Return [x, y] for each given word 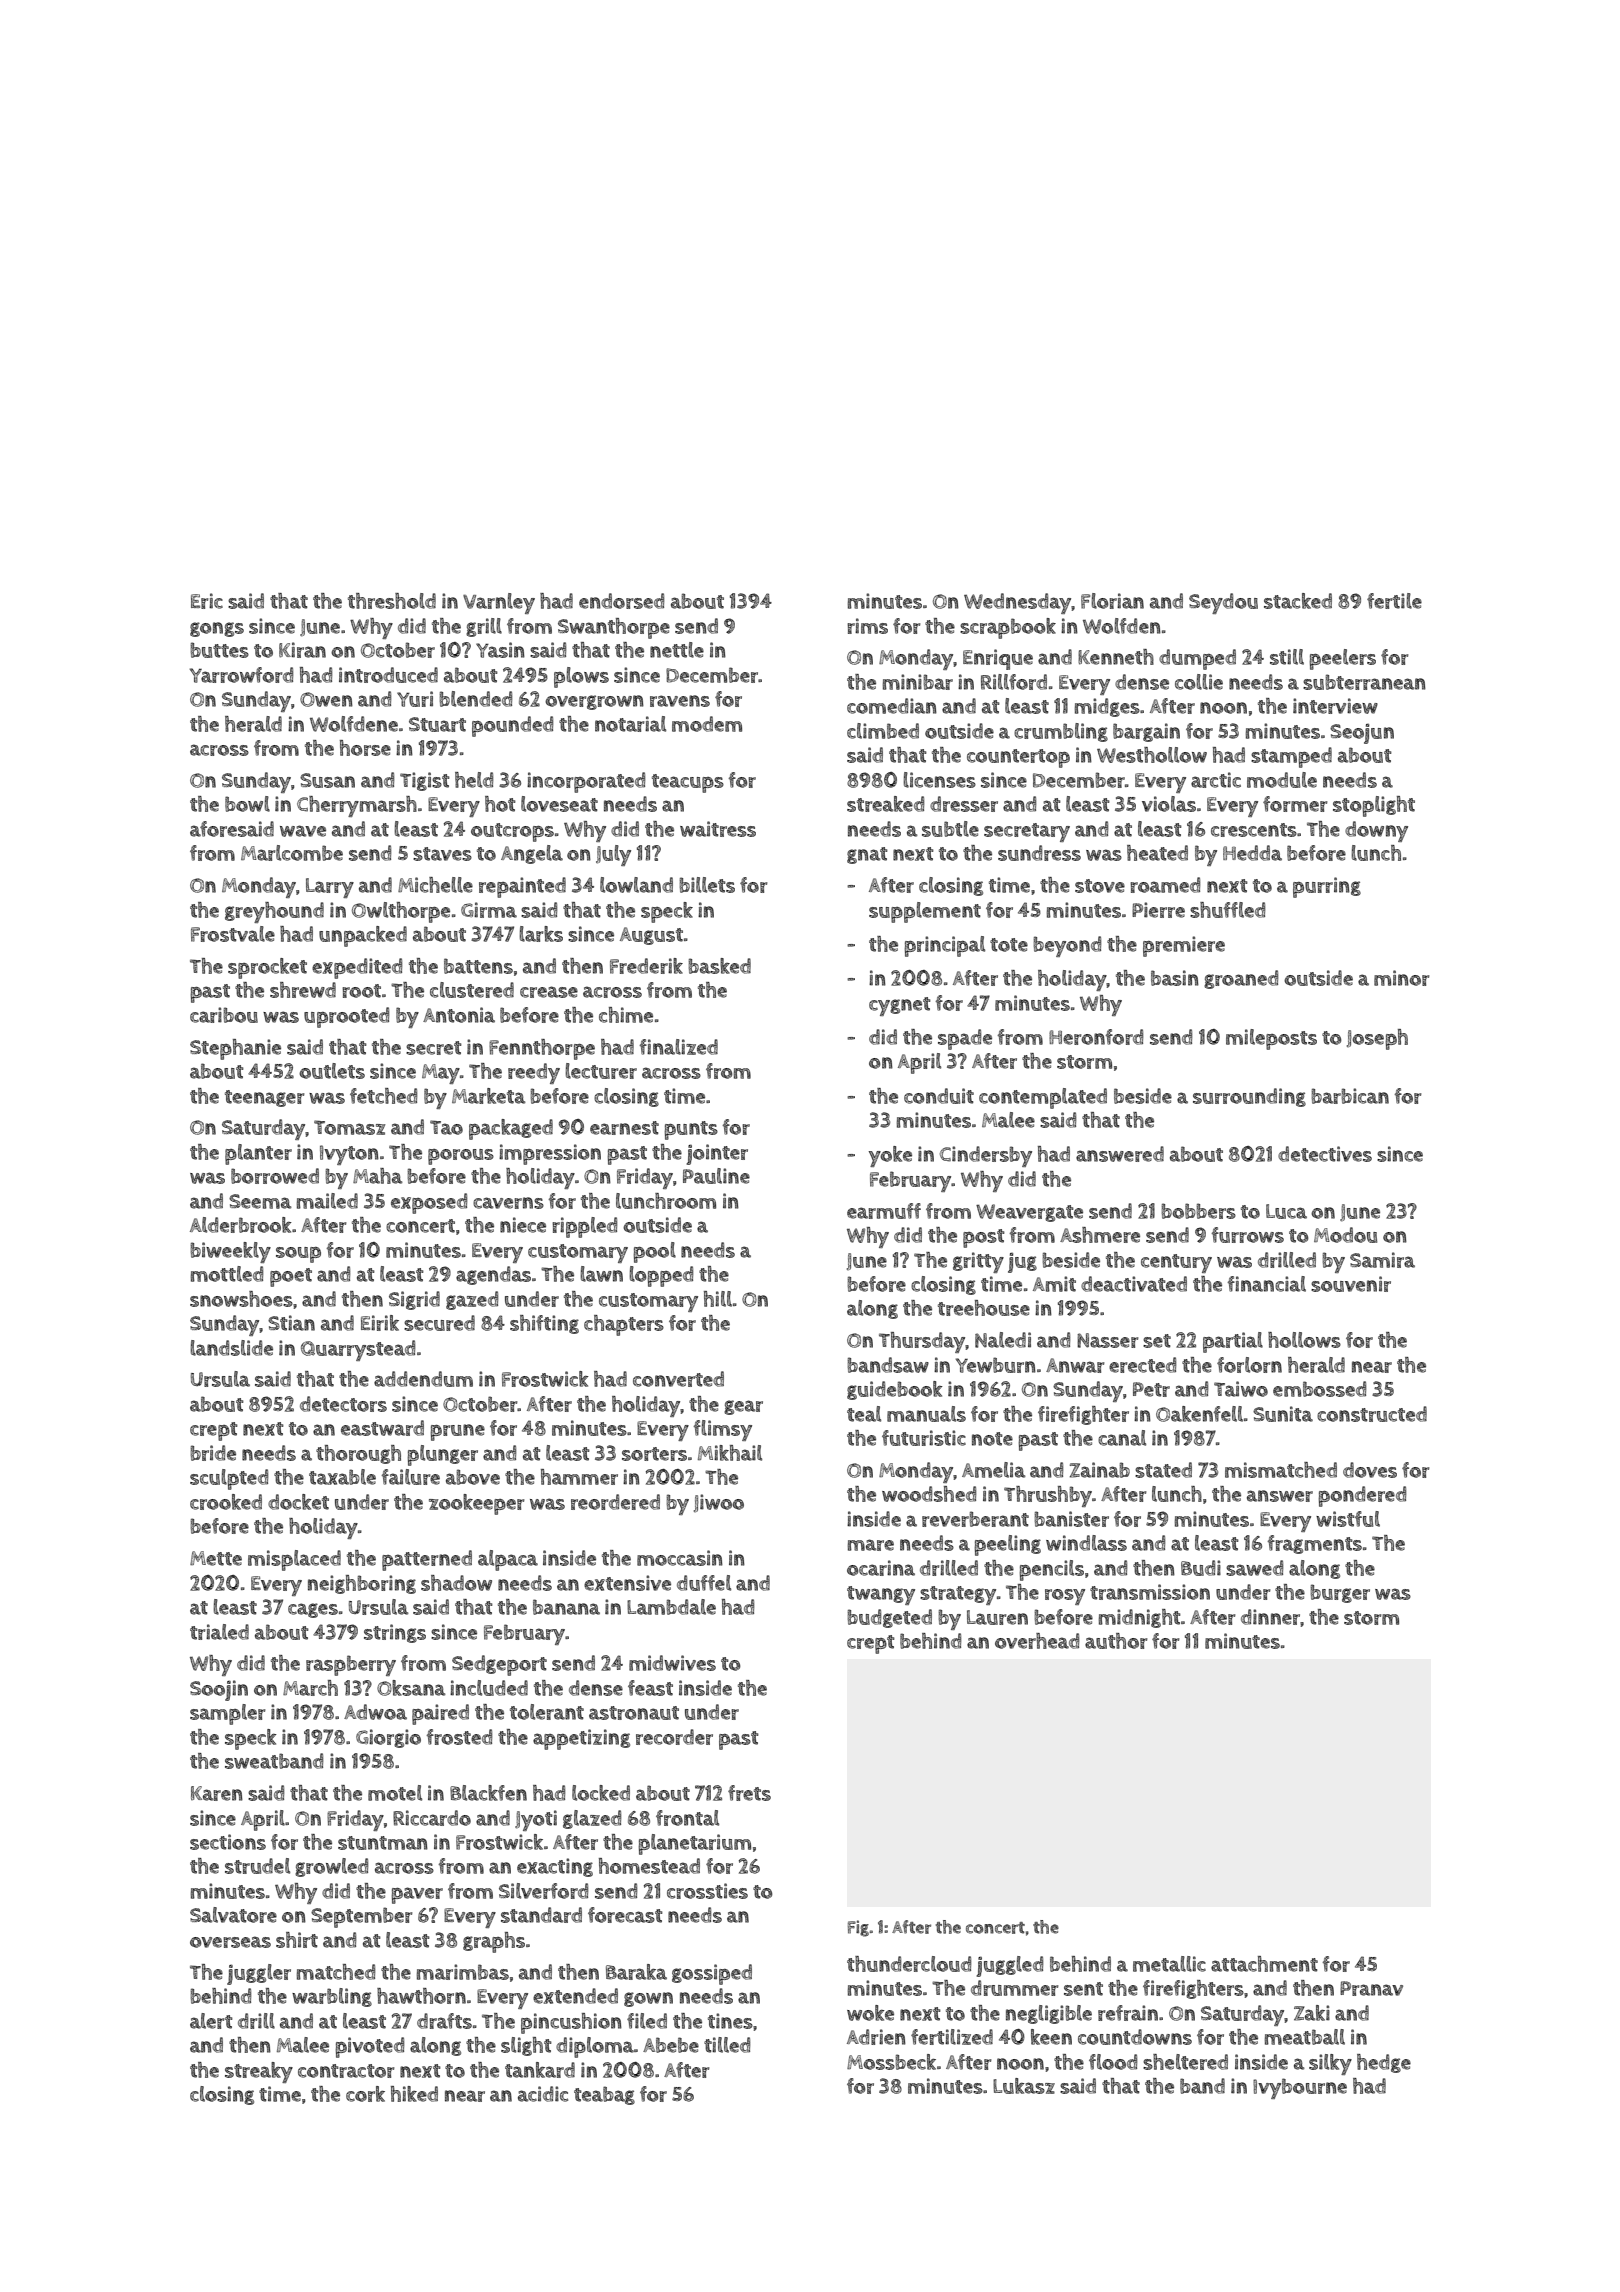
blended [475, 699]
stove [1100, 886]
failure [410, 1477]
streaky [259, 2072]
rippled [584, 1227]
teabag [604, 2095]
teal [864, 1414]
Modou [1345, 1235]
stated [1163, 1470]
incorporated [586, 782]
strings [395, 1633]
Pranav [1371, 1988]
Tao [446, 1127]
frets [749, 1793]
